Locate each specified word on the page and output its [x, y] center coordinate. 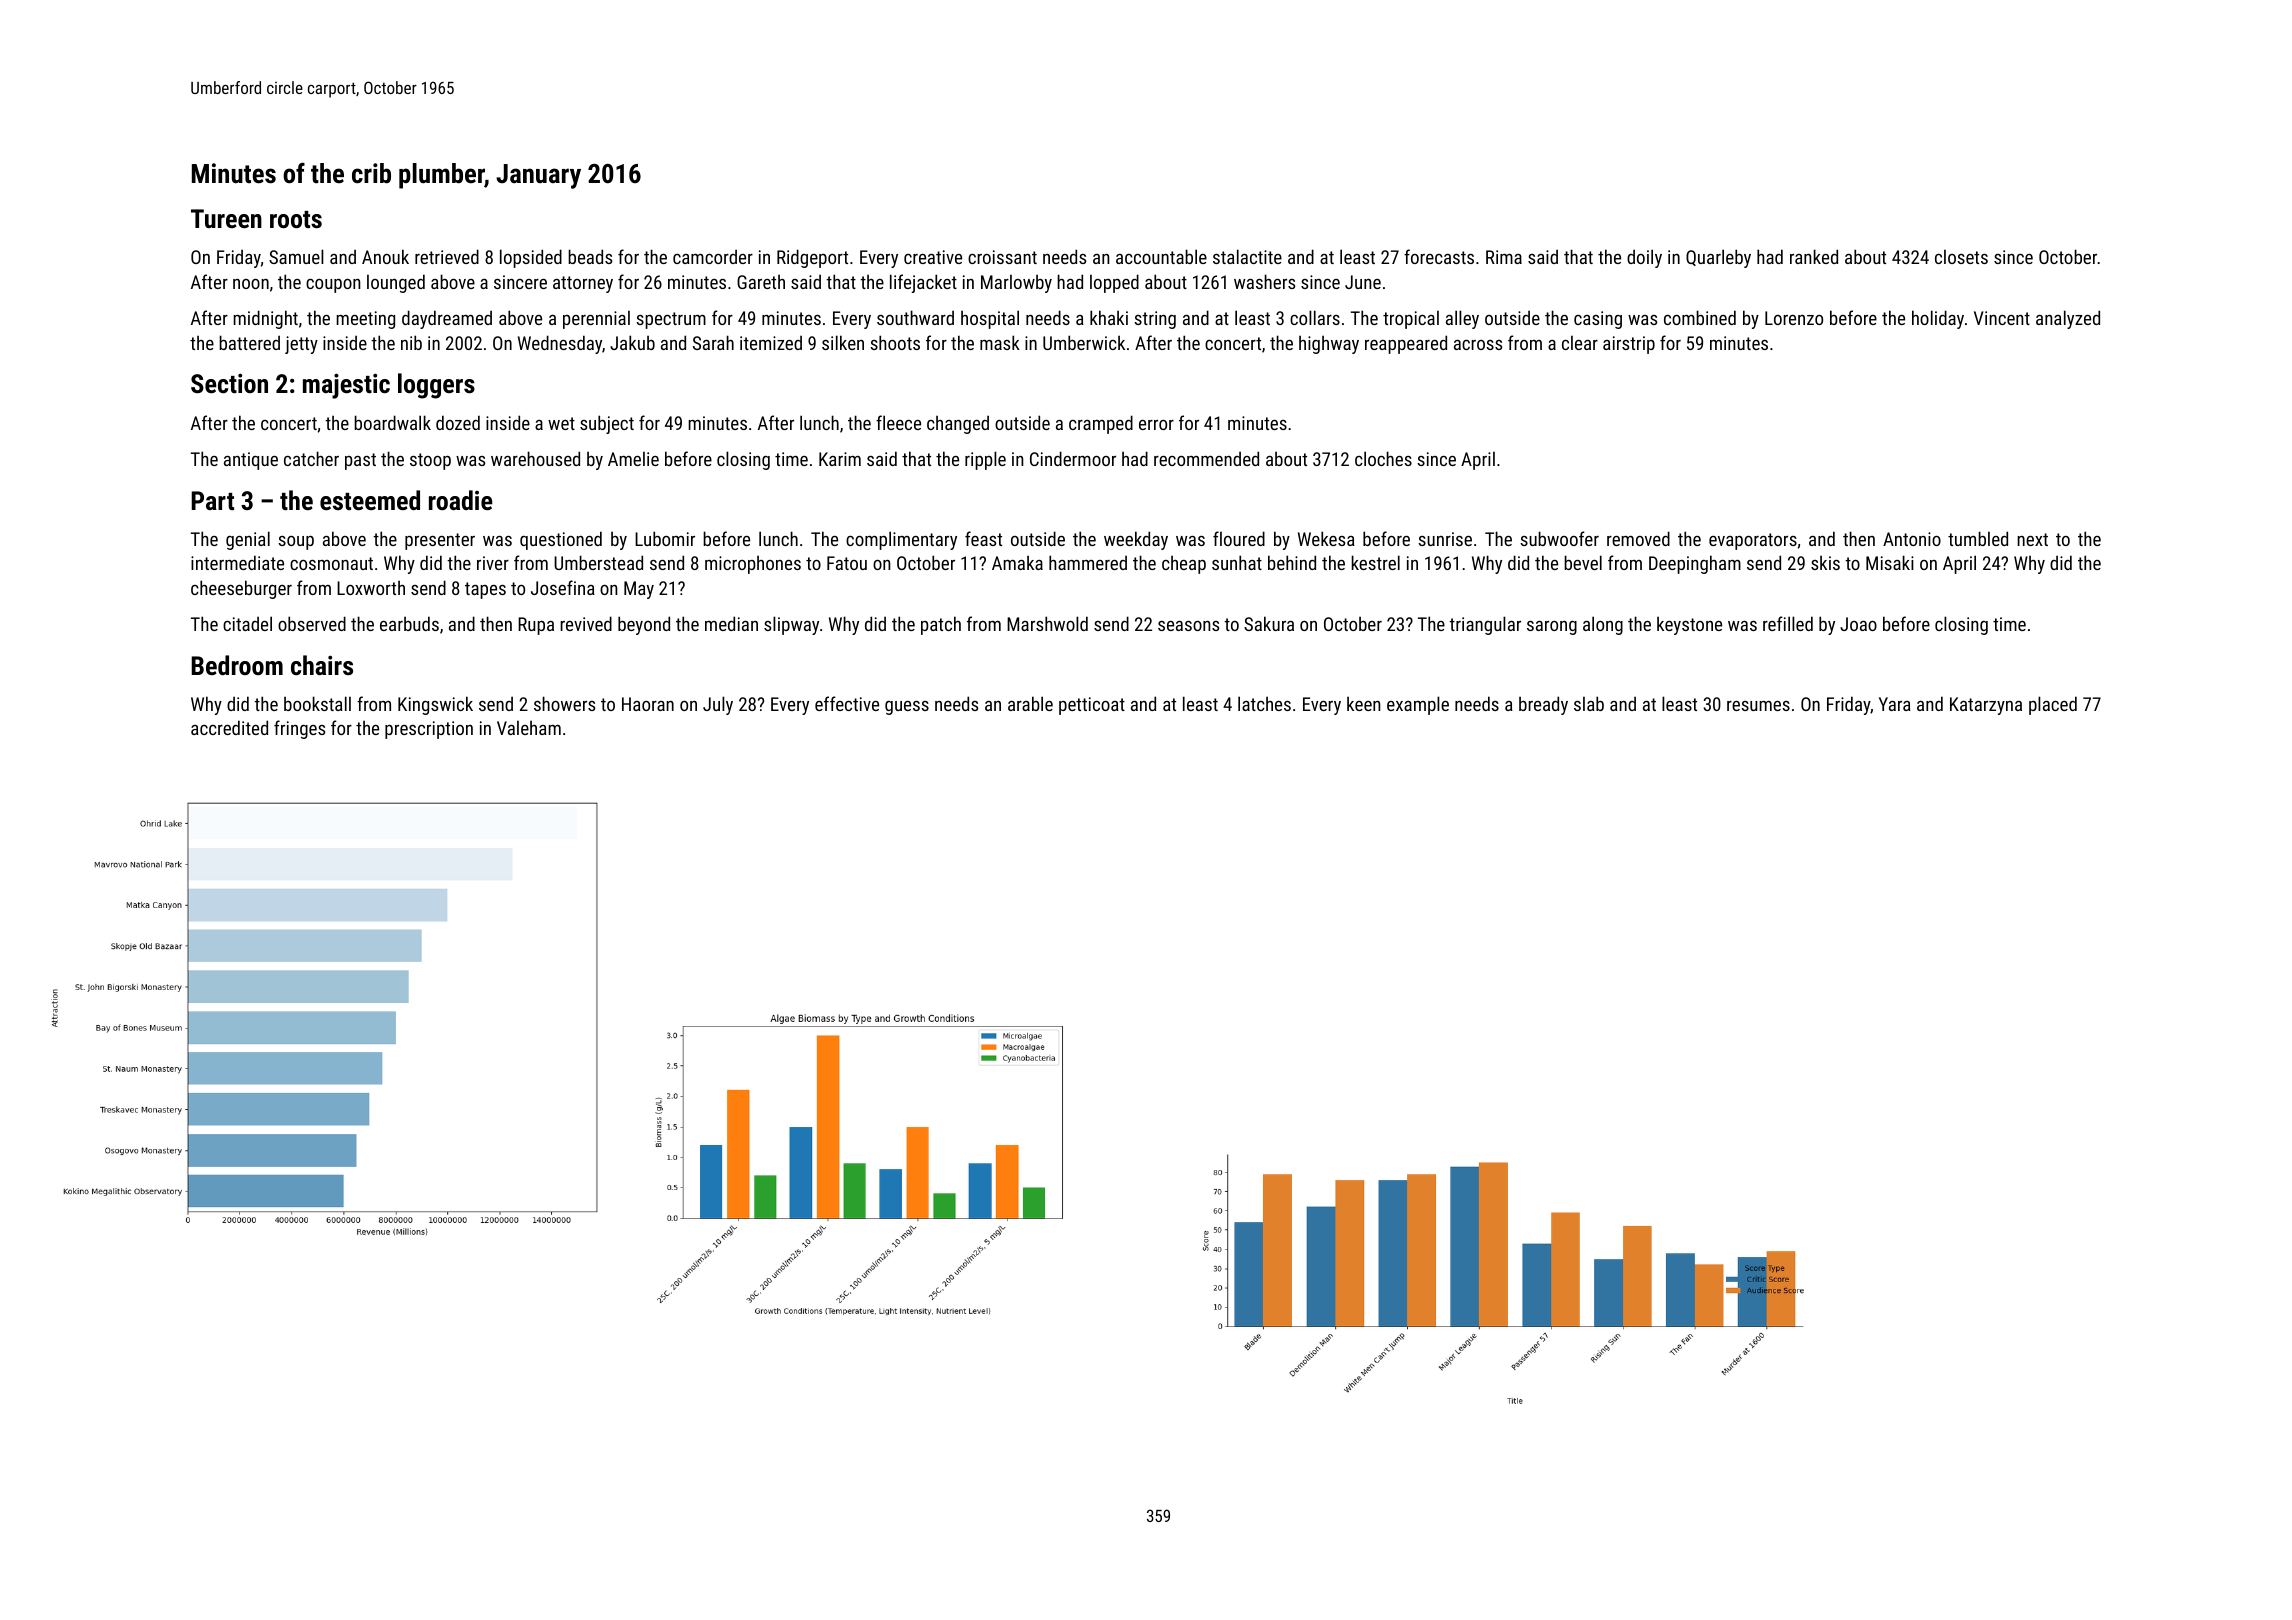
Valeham [529, 727]
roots [296, 219]
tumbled [1978, 538]
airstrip [1629, 345]
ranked [1814, 256]
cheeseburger [241, 589]
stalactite [1247, 256]
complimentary [901, 540]
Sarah [713, 342]
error [1156, 425]
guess [907, 708]
